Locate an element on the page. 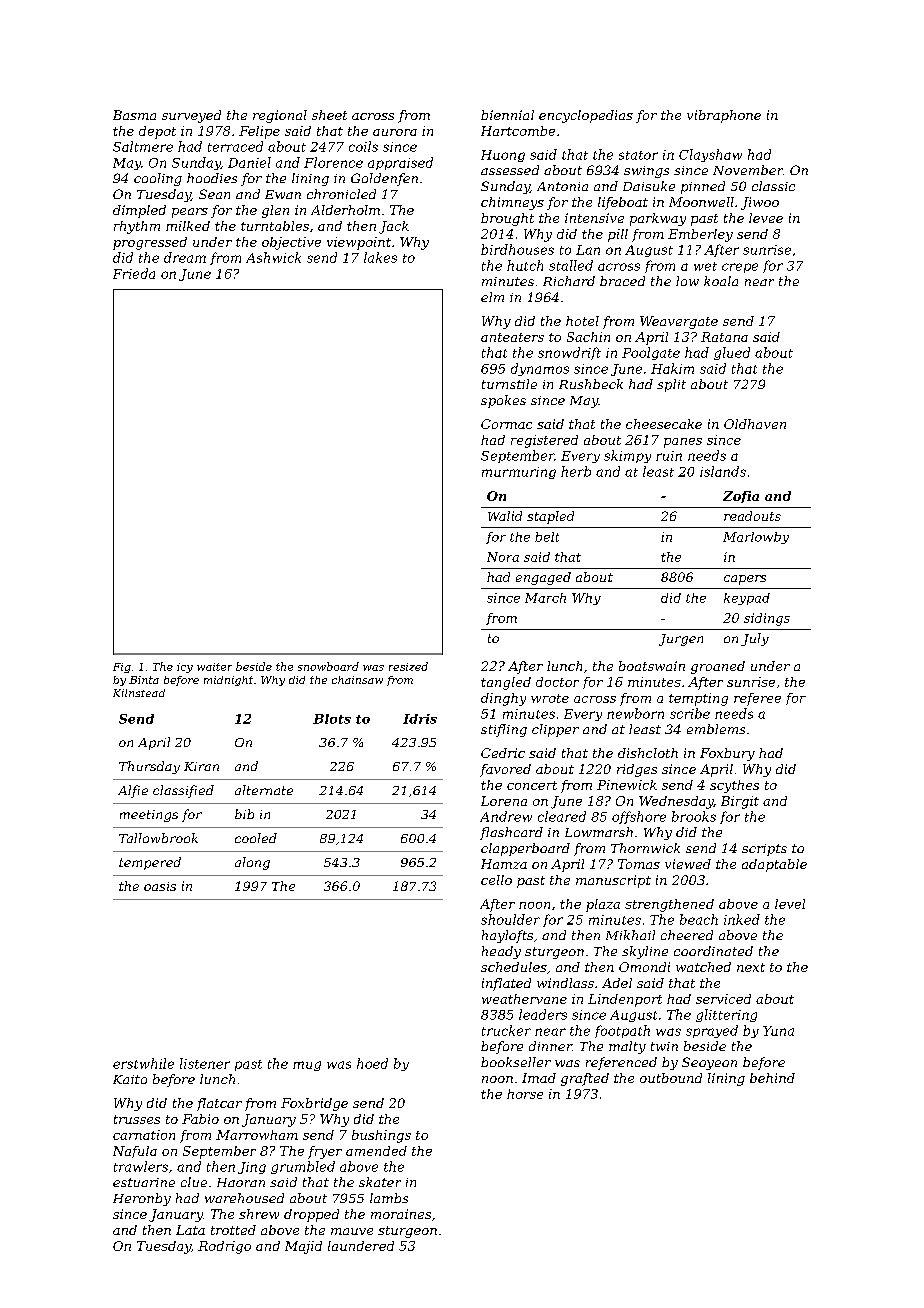 This document has width=924, height=1308. waiter is located at coordinates (214, 667).
